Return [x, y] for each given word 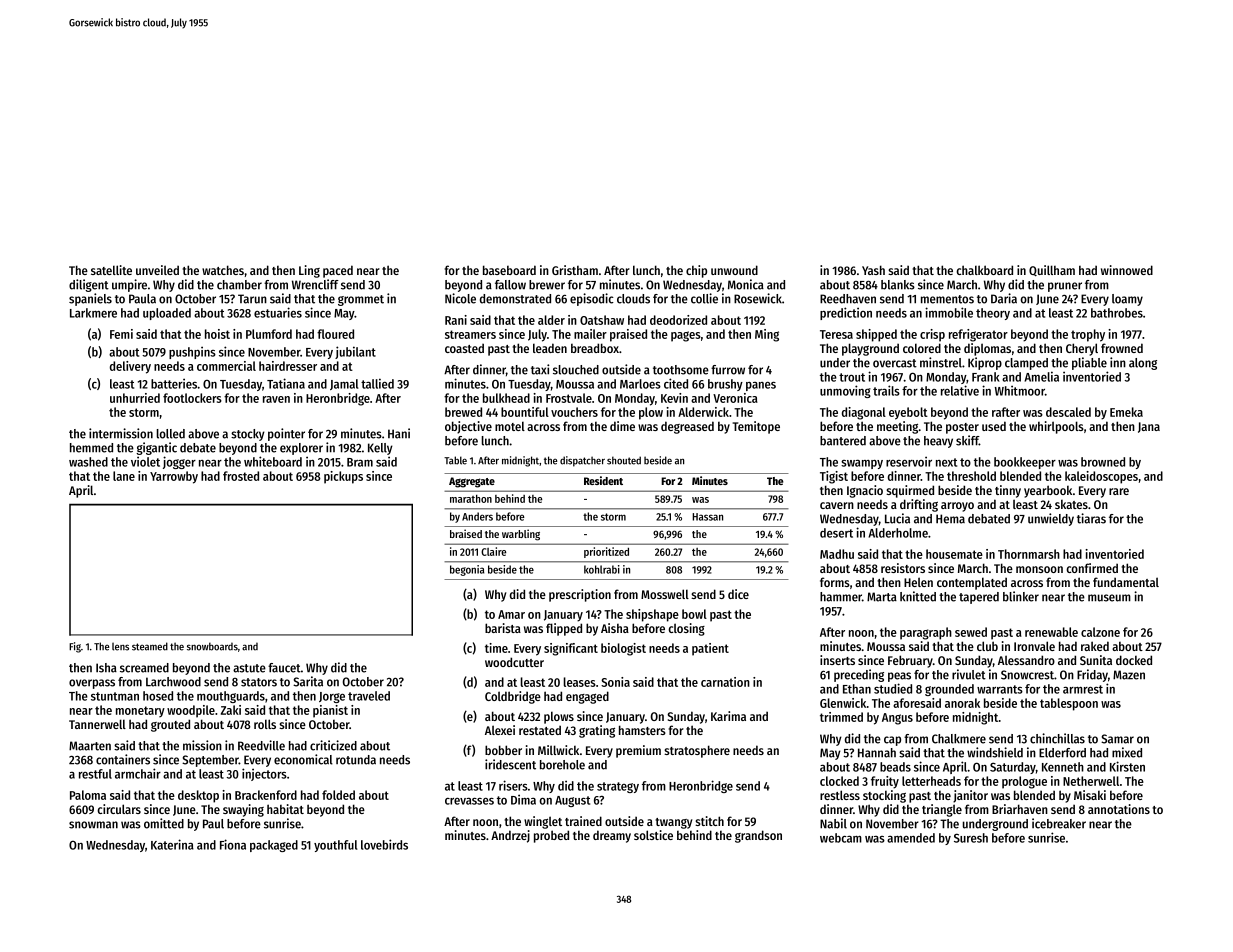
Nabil [833, 823]
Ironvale [1034, 646]
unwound [734, 270]
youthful [336, 846]
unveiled [157, 270]
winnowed [1127, 270]
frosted [241, 476]
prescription [580, 595]
